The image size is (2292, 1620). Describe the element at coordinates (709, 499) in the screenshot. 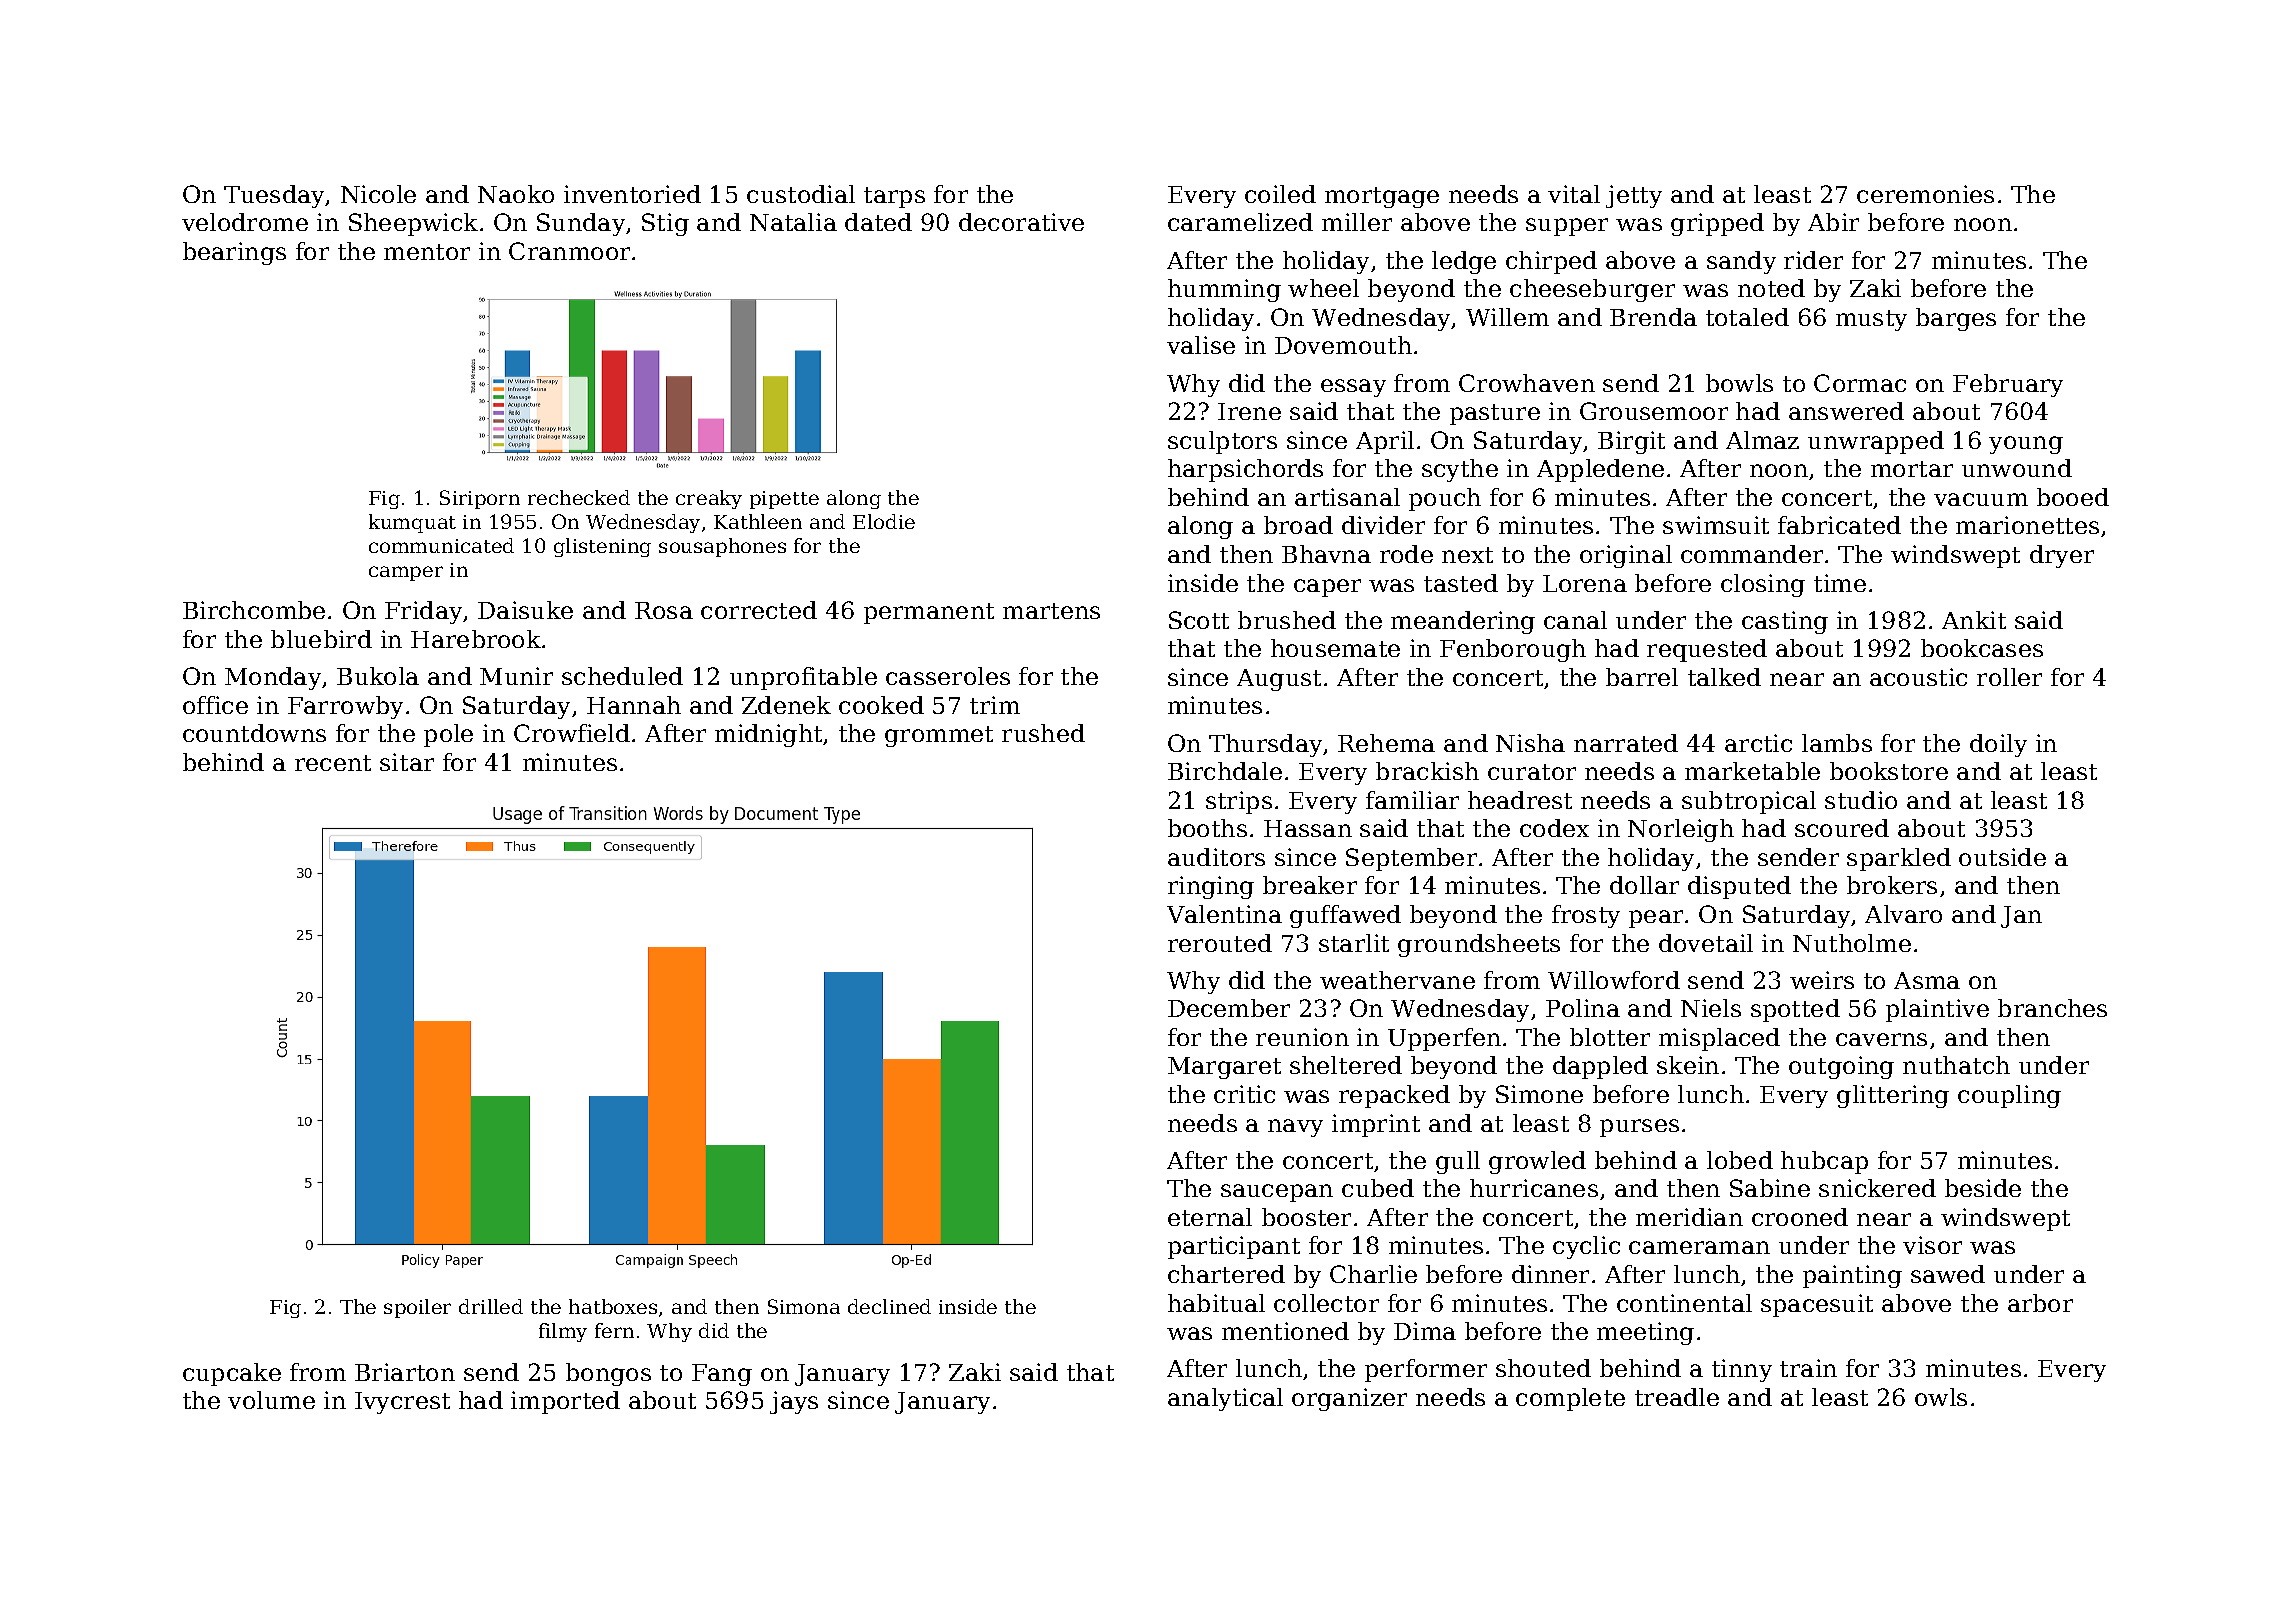

I see `creaky` at that location.
